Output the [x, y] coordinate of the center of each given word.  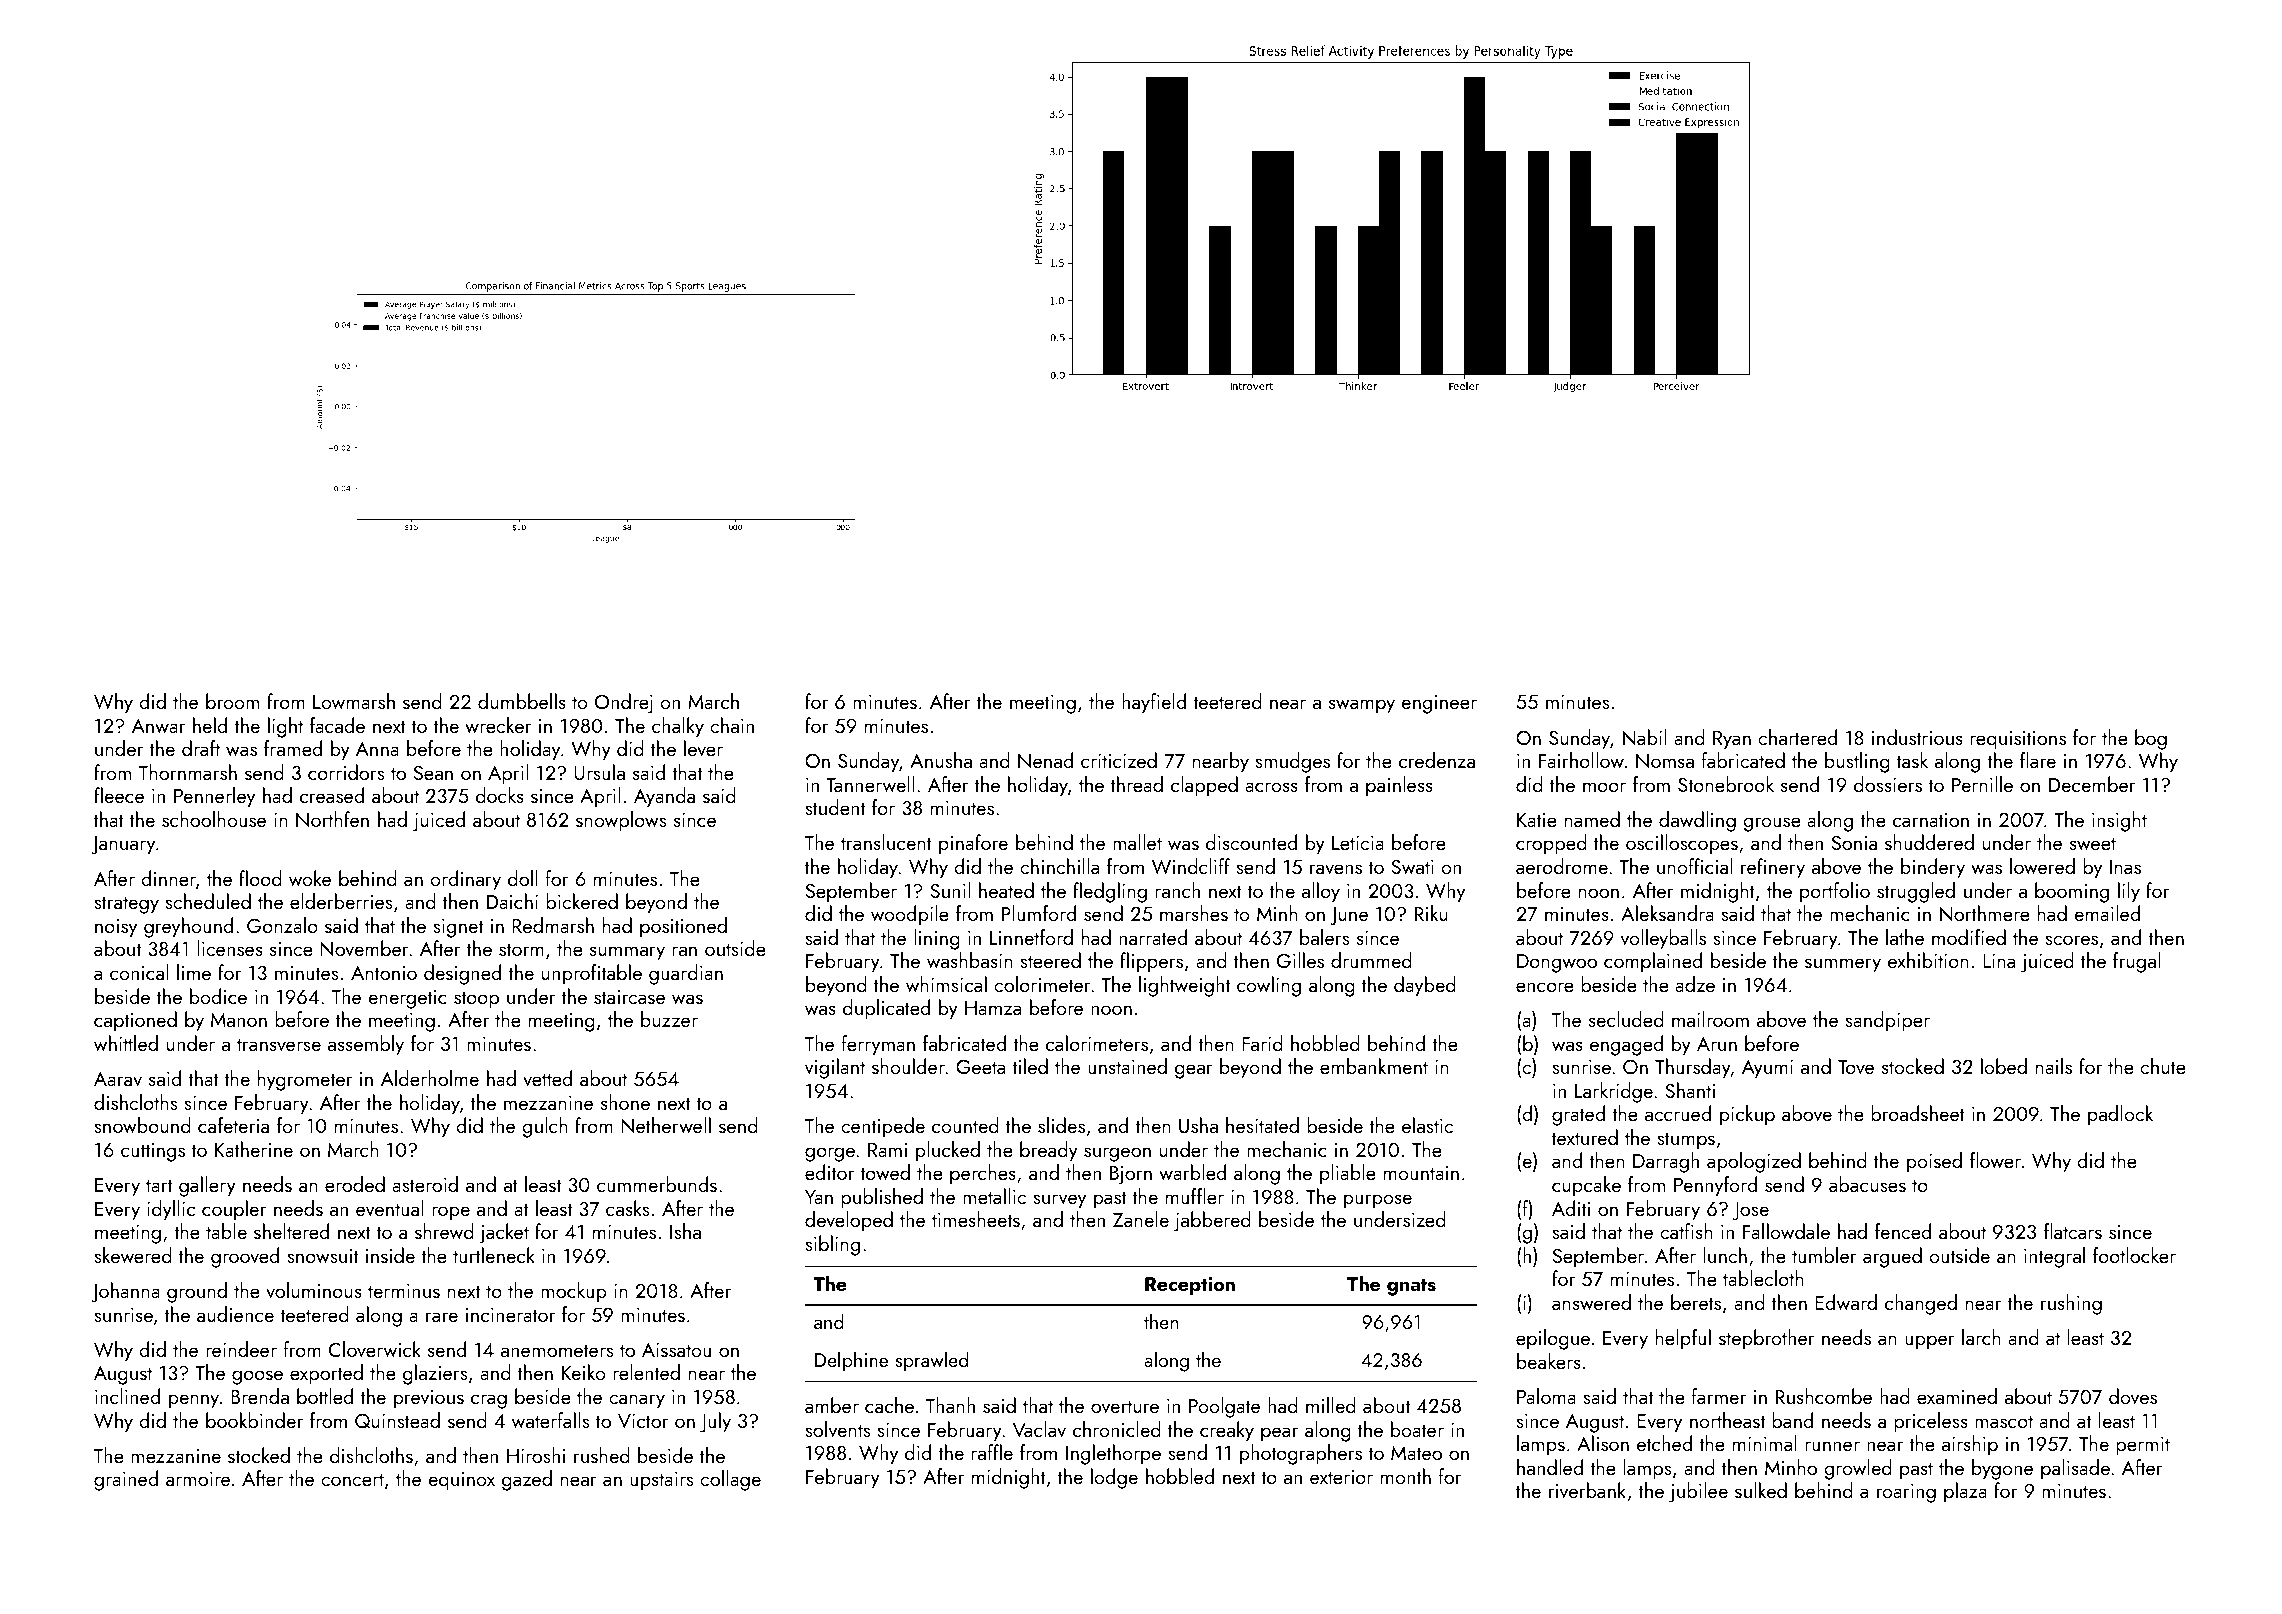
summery [1843, 965]
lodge [1114, 1478]
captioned [135, 1021]
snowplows [621, 821]
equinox [461, 1481]
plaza [1965, 1492]
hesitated [1262, 1125]
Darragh [1666, 1162]
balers [1324, 937]
